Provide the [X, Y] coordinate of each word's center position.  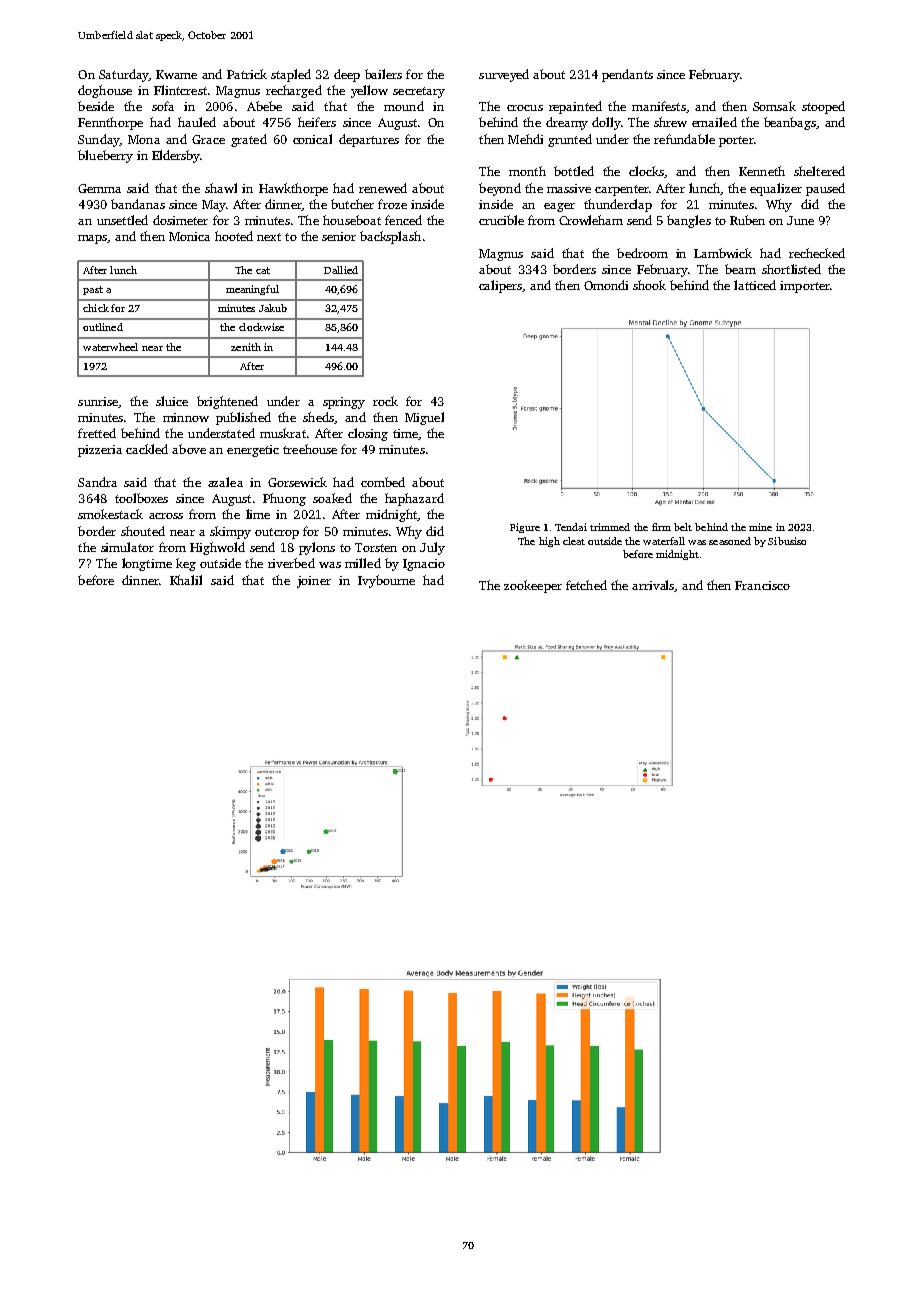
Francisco [762, 585]
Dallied [341, 270]
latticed [755, 285]
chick [96, 308]
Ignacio [424, 565]
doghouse [105, 91]
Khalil [186, 580]
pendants [627, 75]
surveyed [504, 75]
